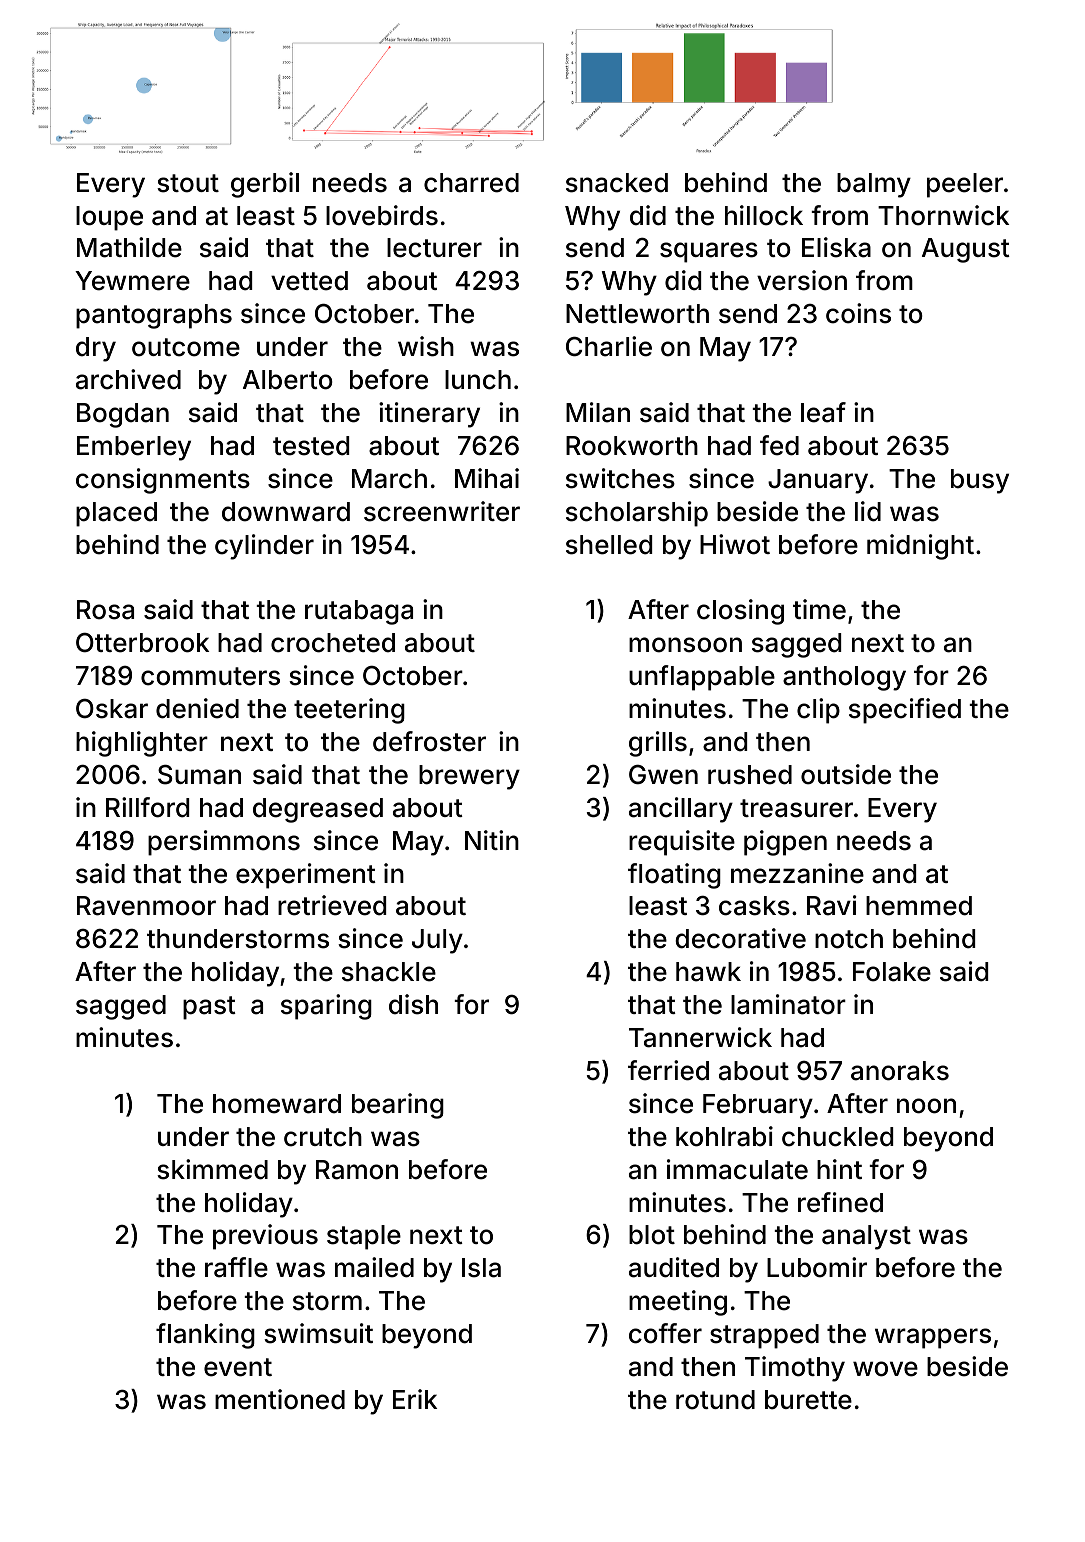  What do you see at coordinates (413, 1004) in the screenshot?
I see `dish` at bounding box center [413, 1004].
